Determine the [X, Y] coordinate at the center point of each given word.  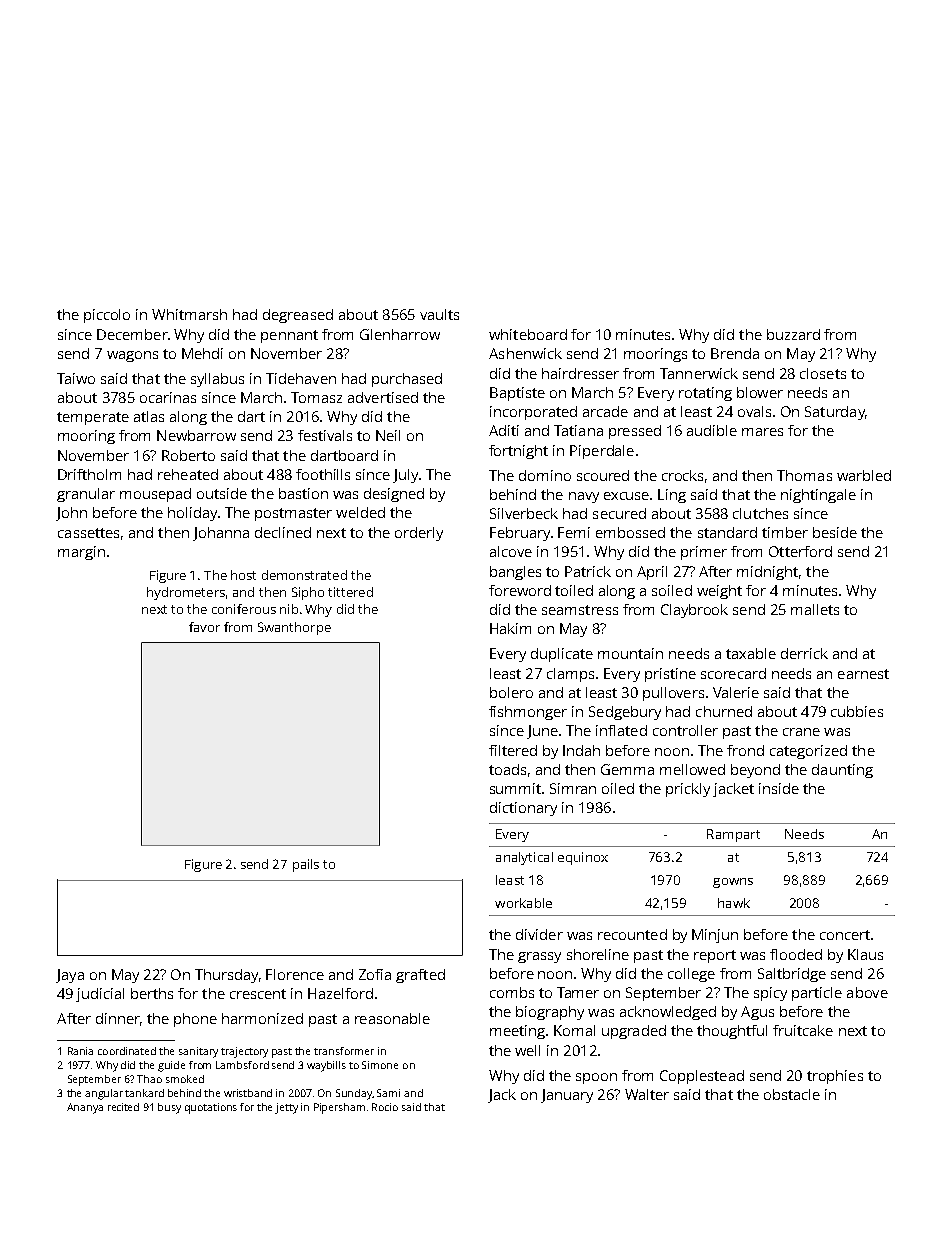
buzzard [793, 334]
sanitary [198, 1052]
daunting [842, 771]
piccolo [107, 316]
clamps [570, 675]
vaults [439, 314]
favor [204, 627]
